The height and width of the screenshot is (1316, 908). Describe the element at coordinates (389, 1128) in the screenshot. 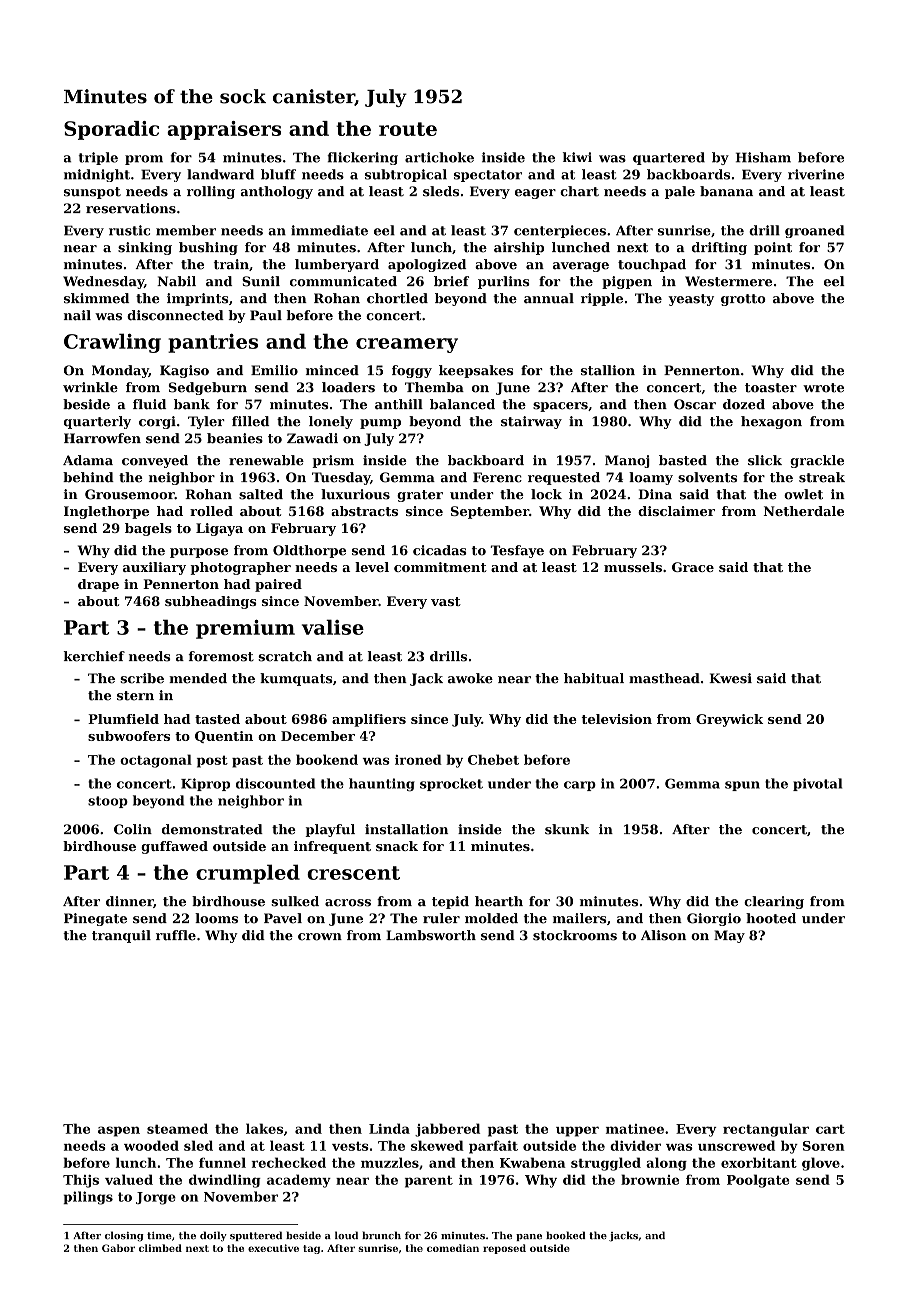

I see `Linda` at that location.
